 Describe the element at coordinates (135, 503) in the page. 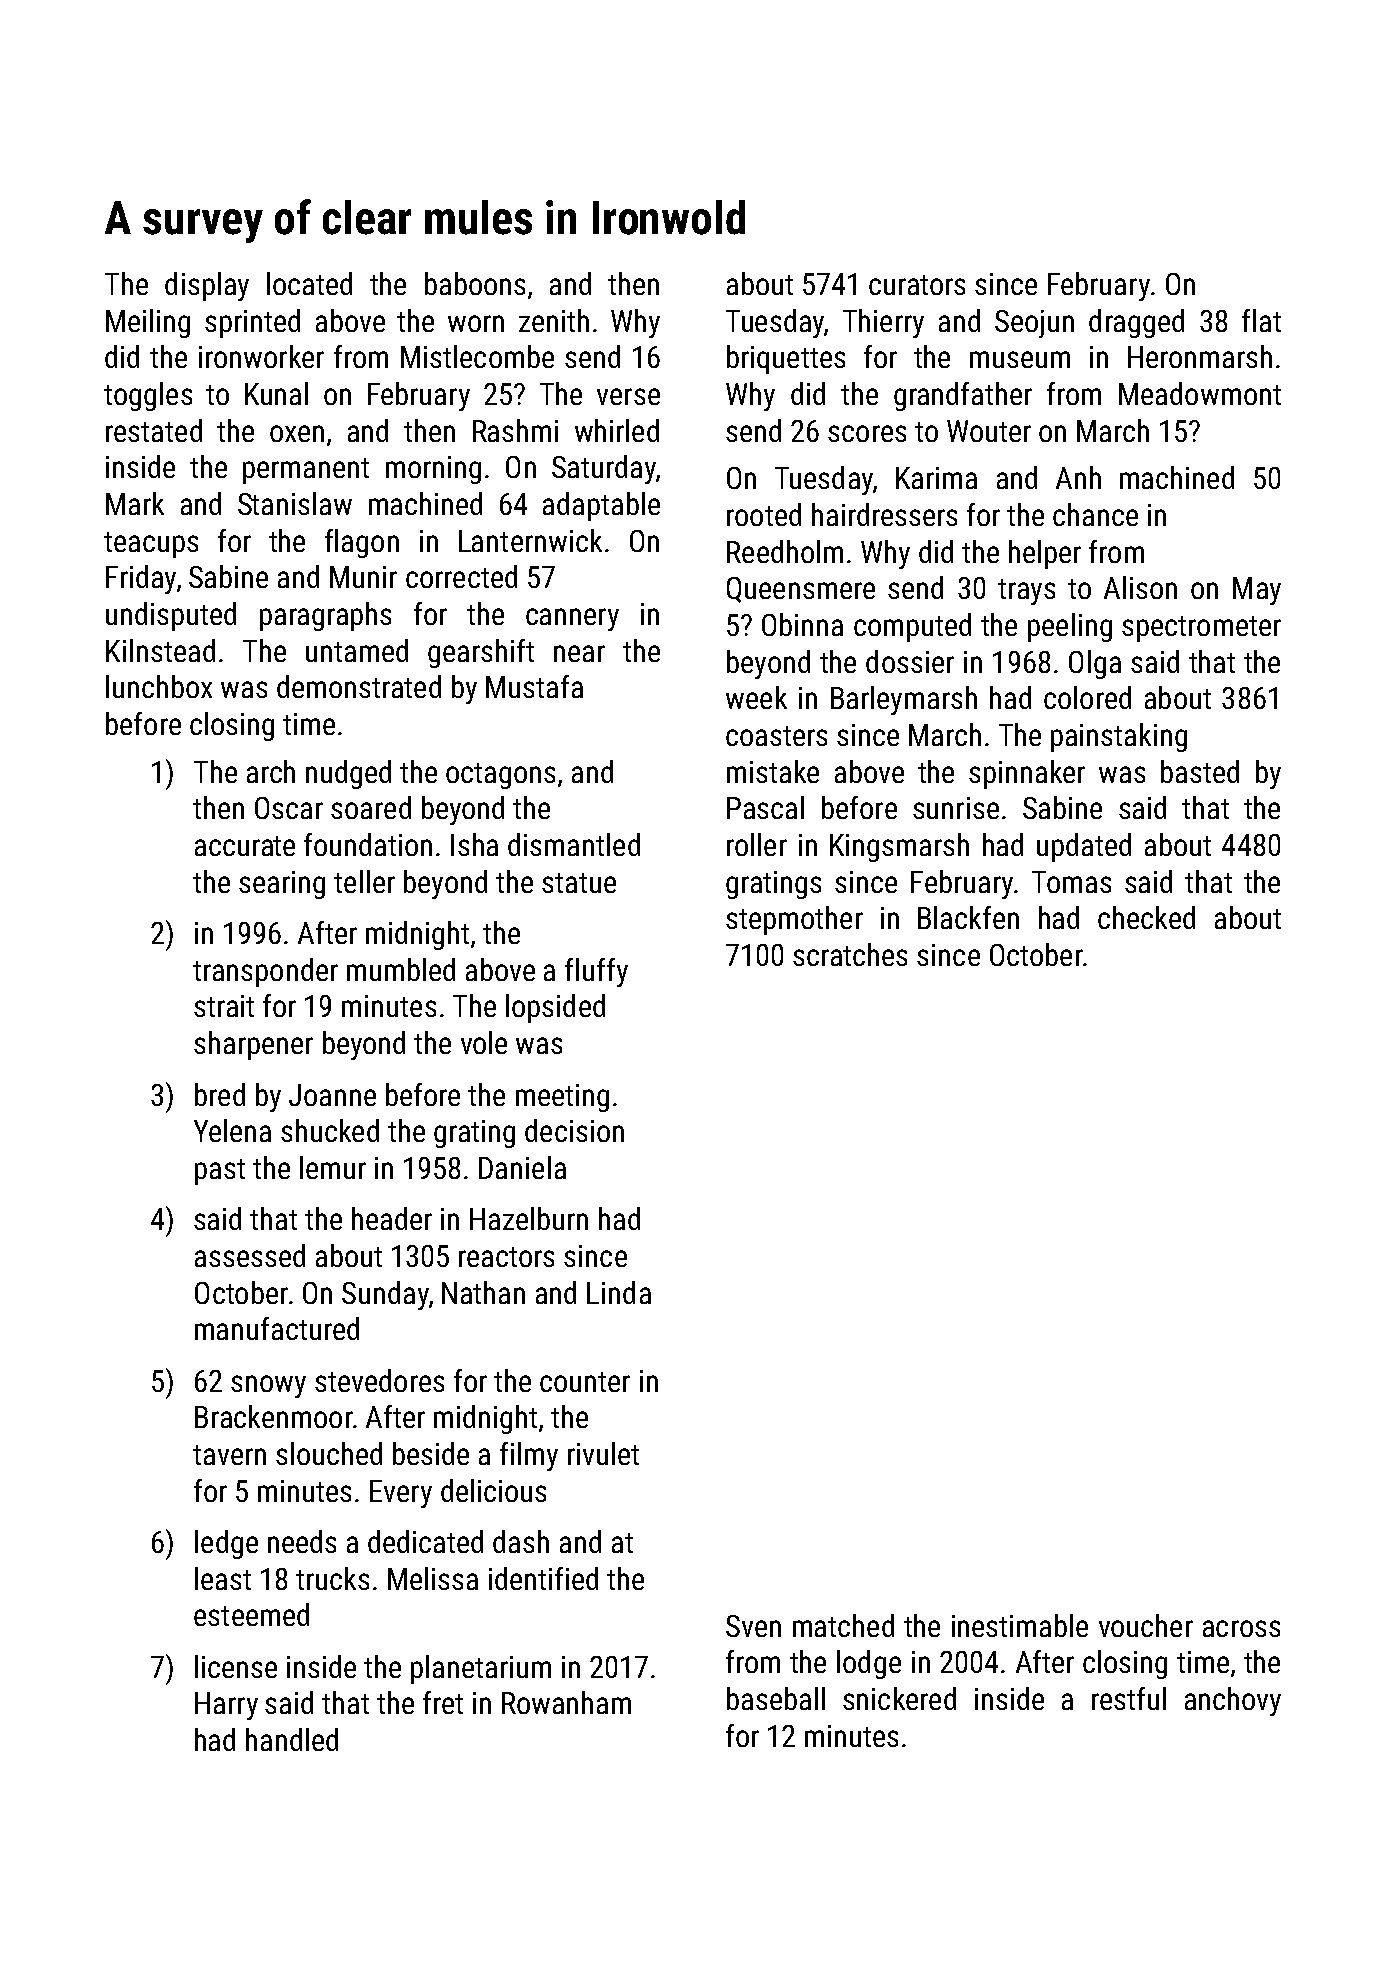

I see `Mark` at that location.
